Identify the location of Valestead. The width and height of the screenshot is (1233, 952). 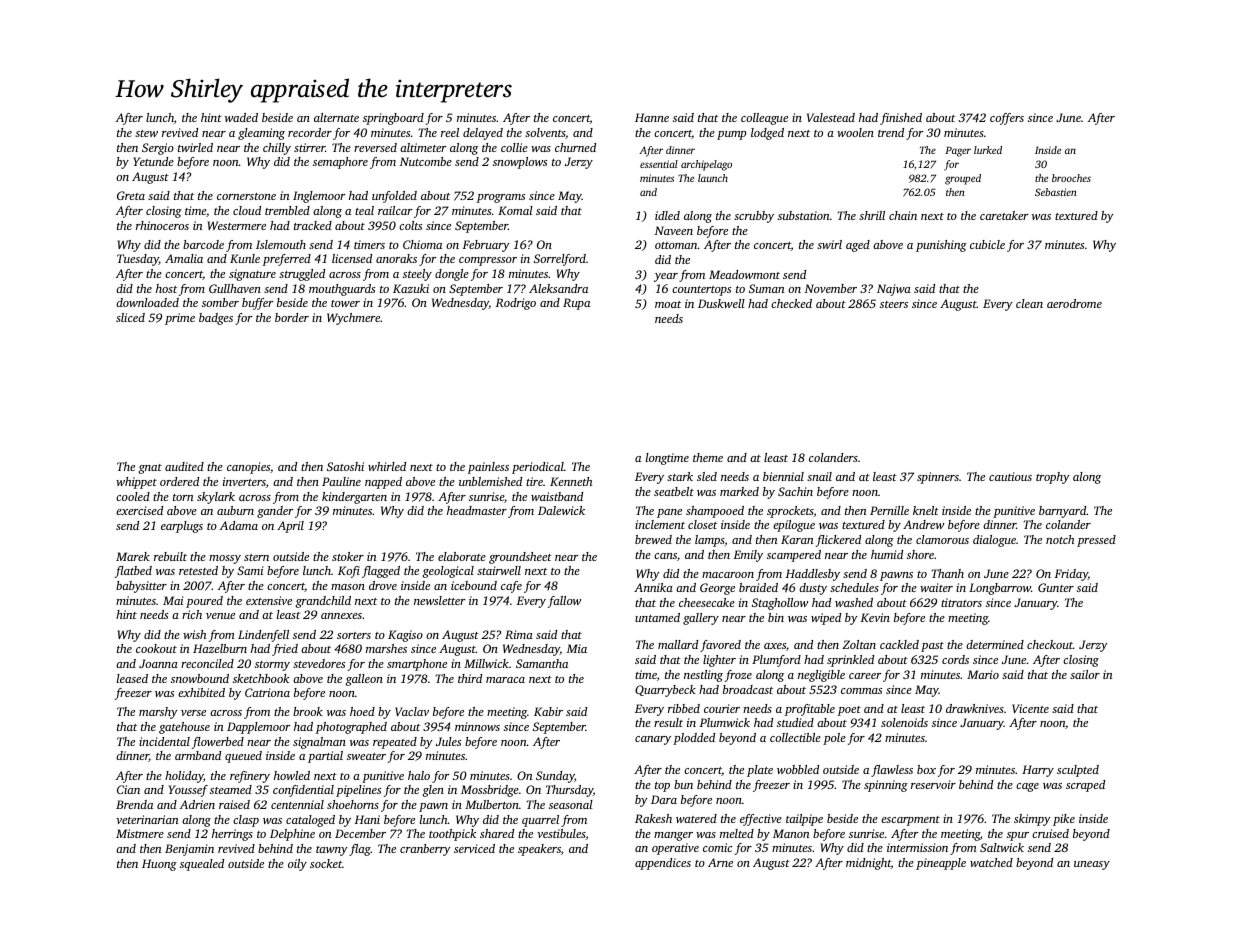
(831, 117).
